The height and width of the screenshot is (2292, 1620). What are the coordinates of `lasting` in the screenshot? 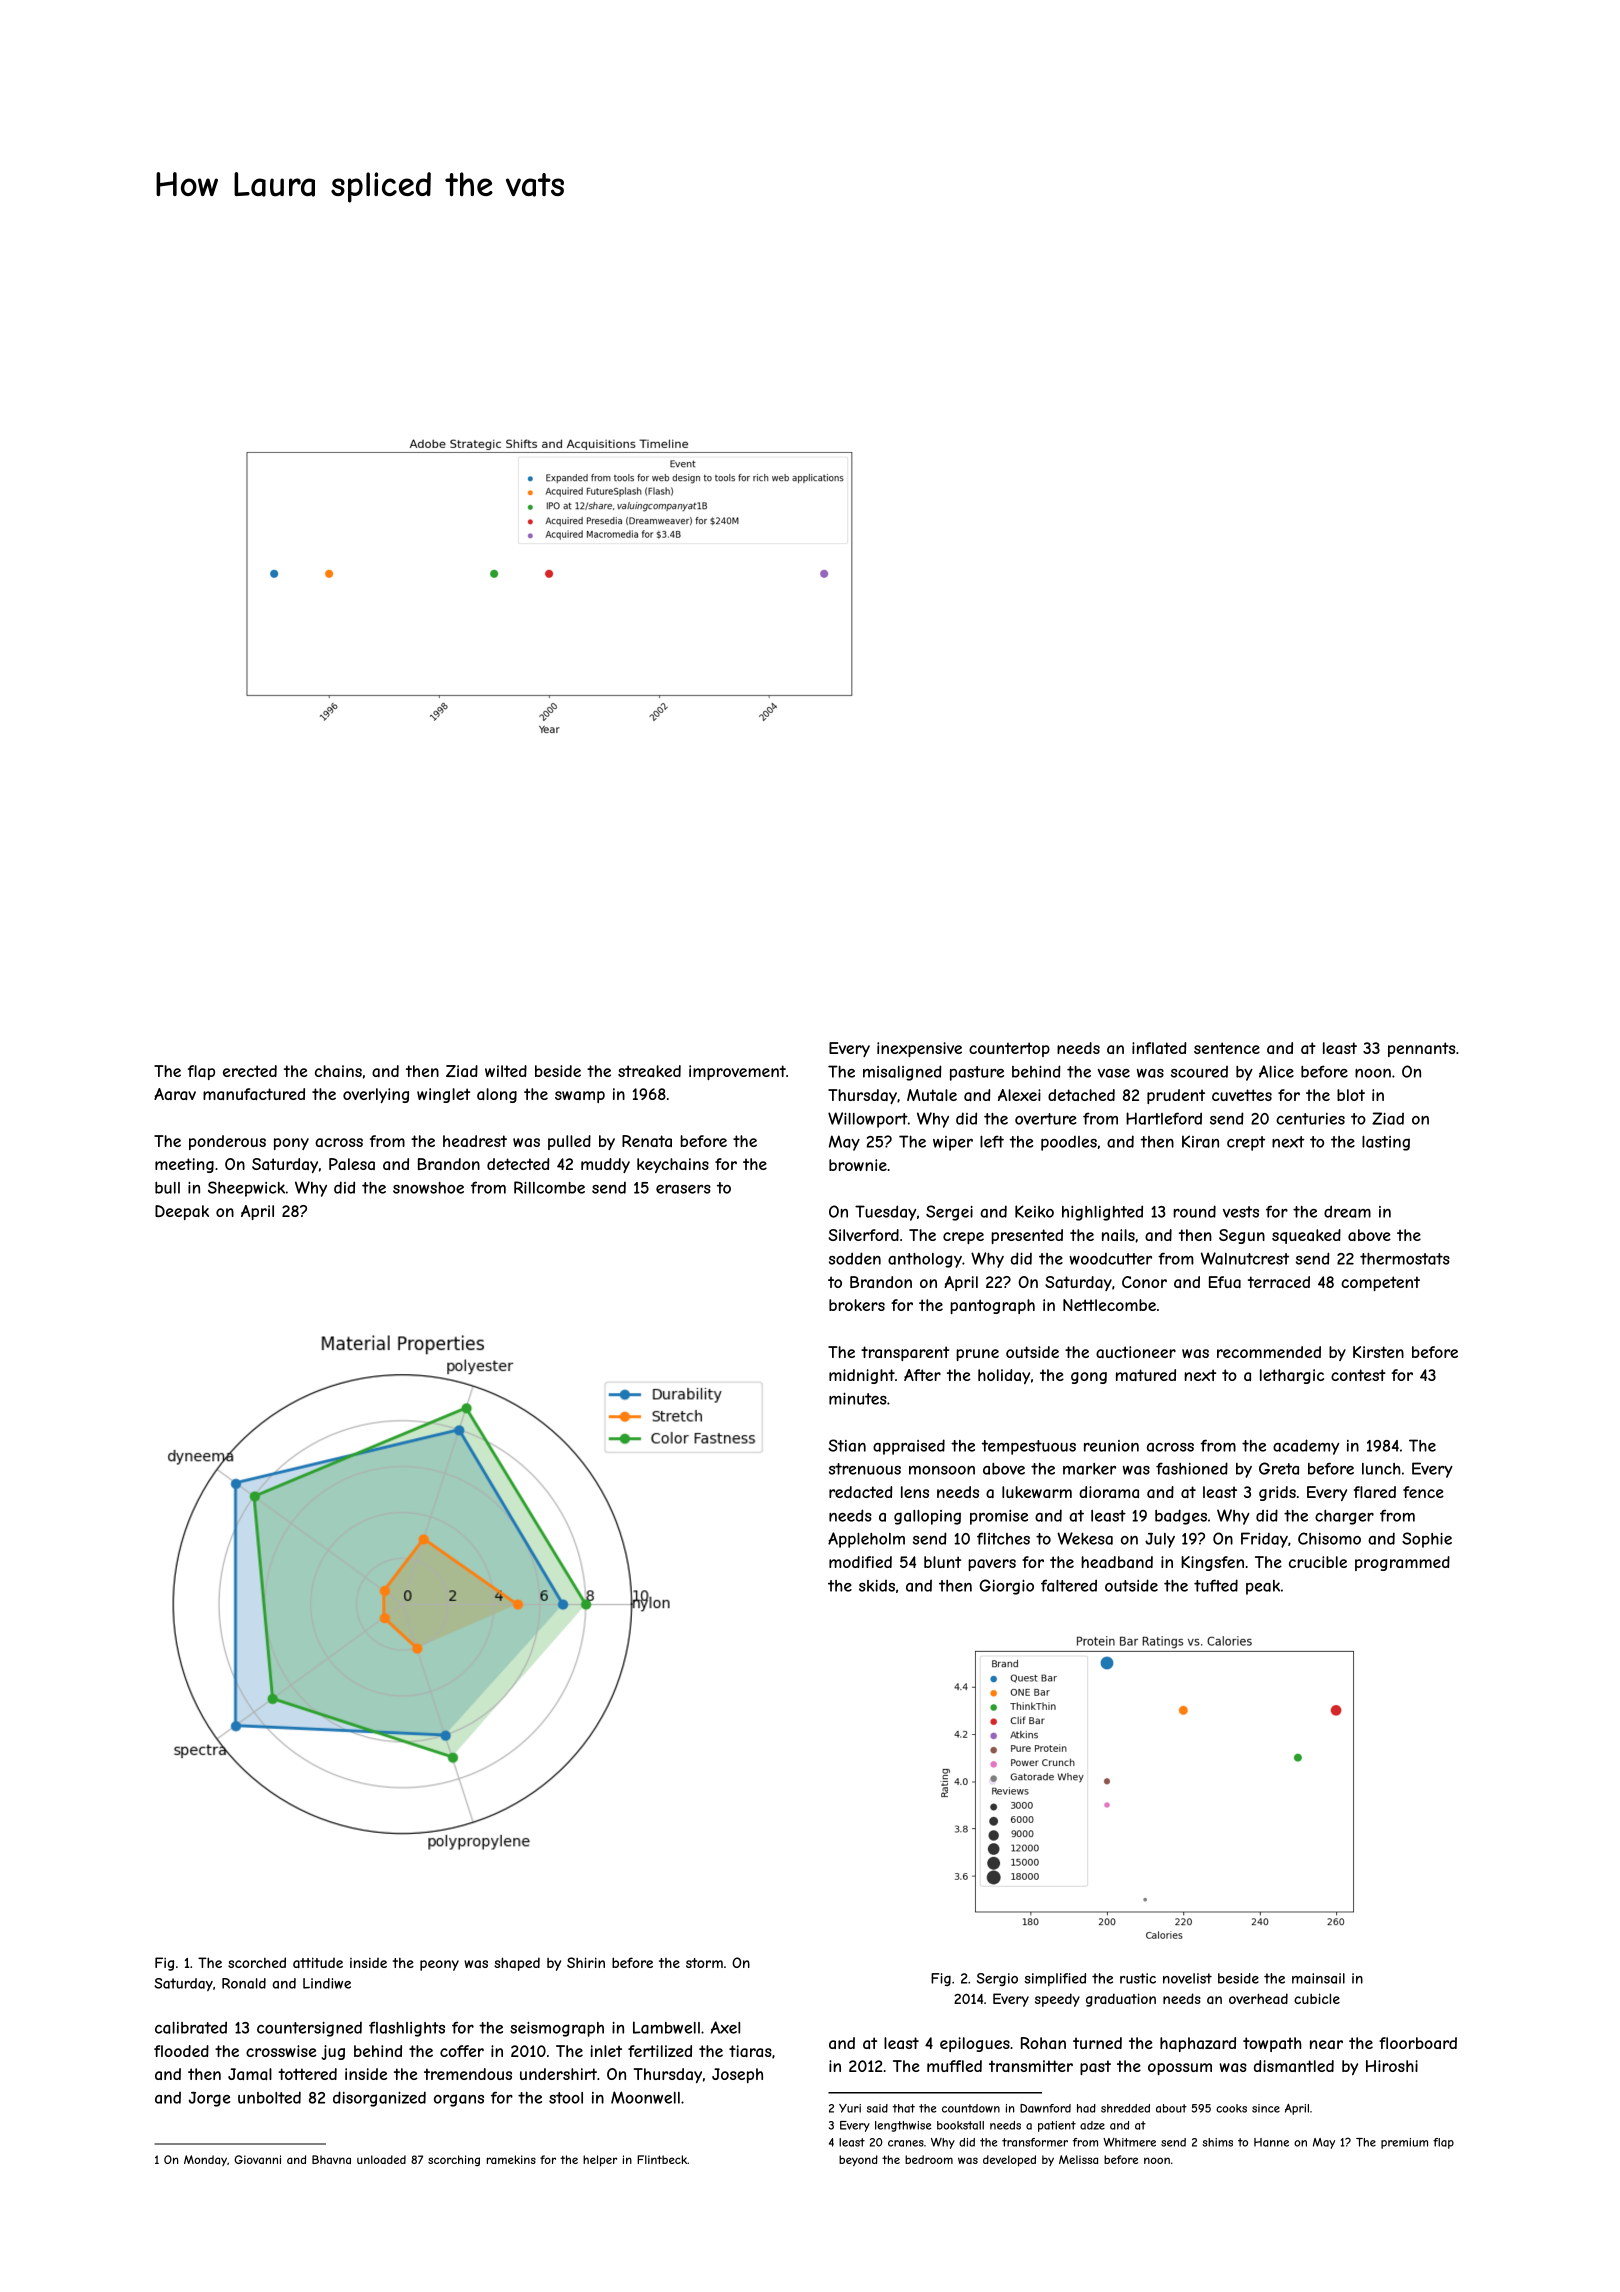 It's located at (1386, 1143).
